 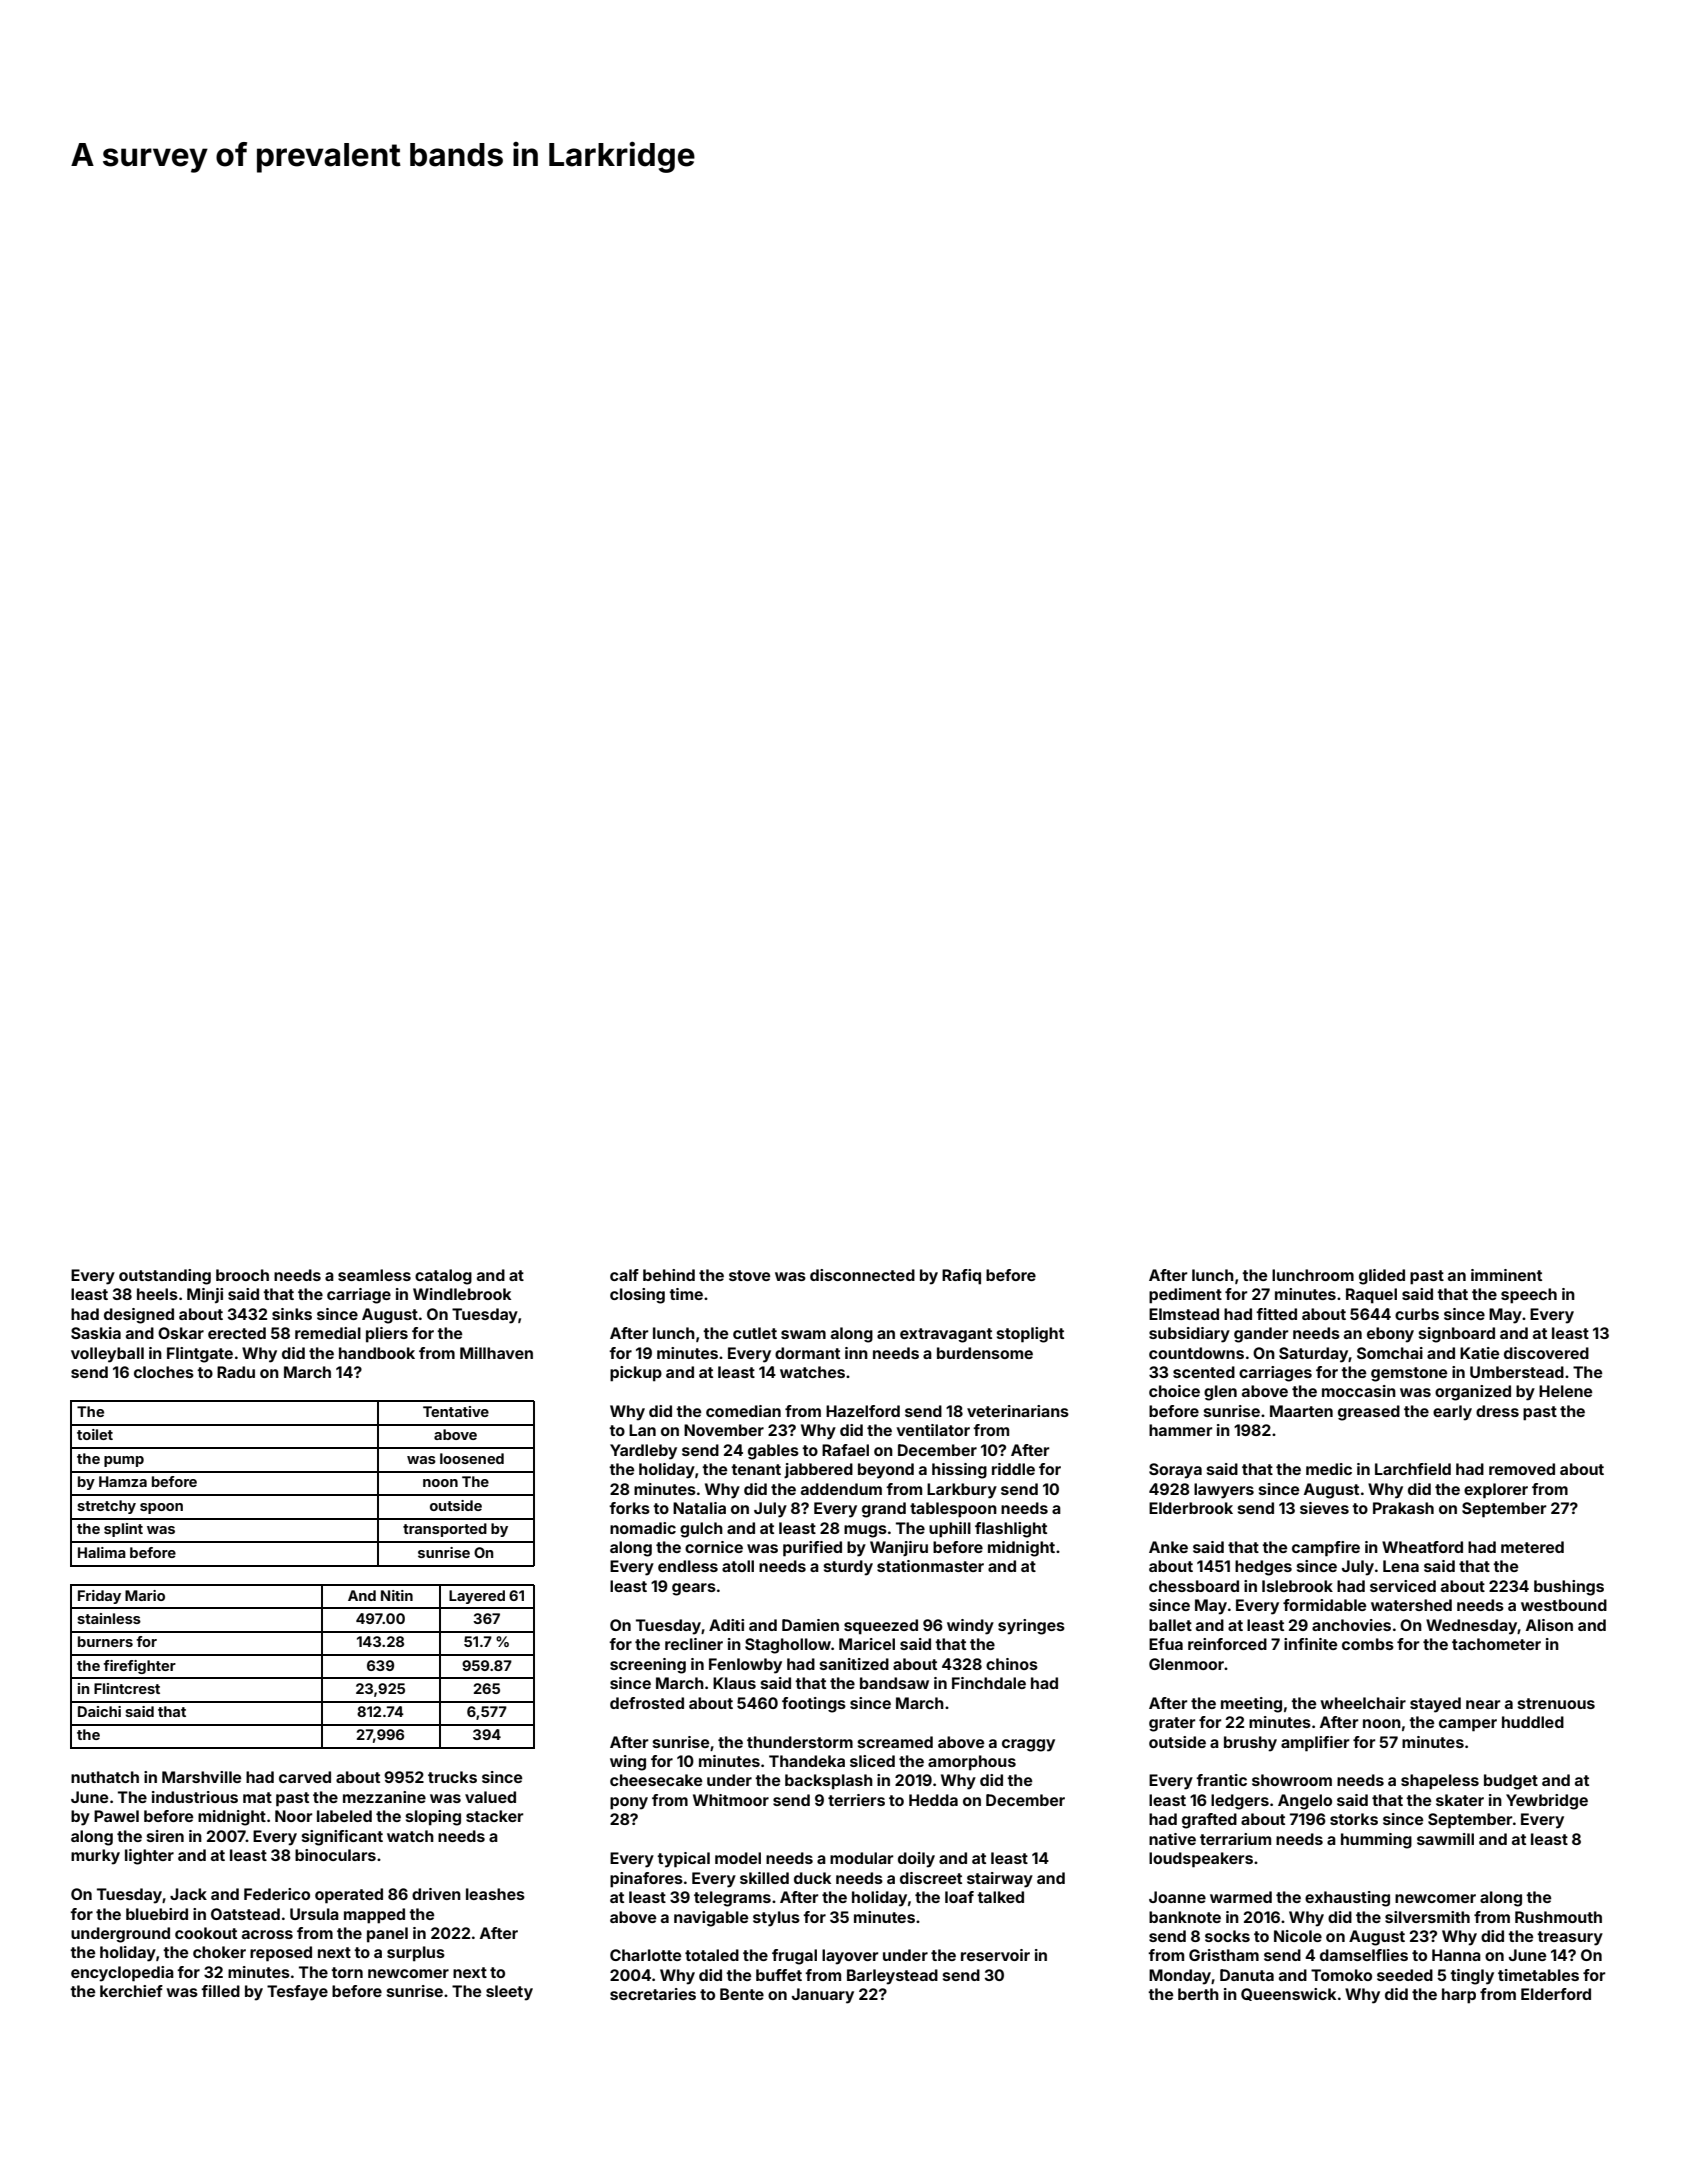 I want to click on fitted, so click(x=1276, y=1314).
